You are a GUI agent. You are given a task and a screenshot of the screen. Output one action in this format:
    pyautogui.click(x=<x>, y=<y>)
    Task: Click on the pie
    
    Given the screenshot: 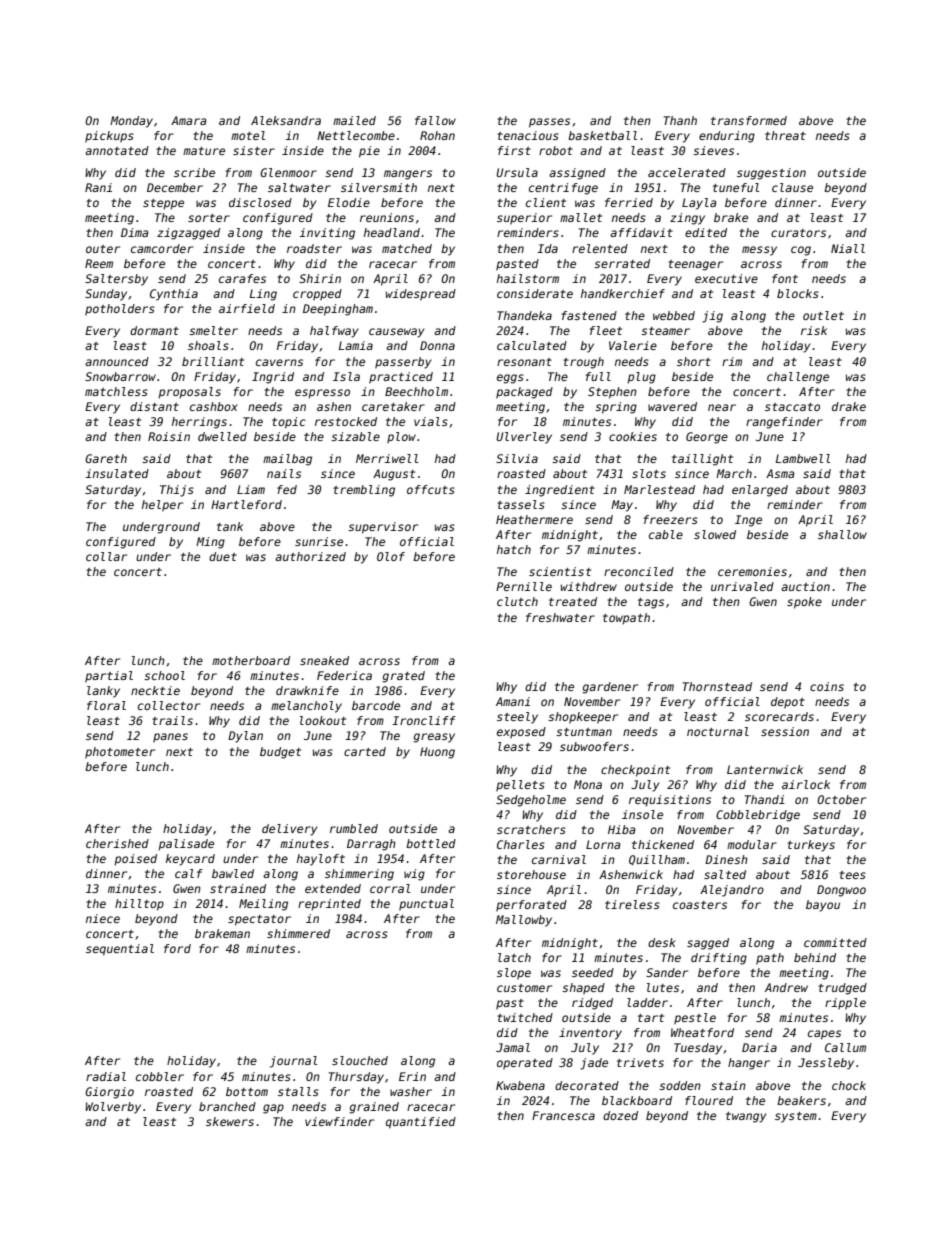 What is the action you would take?
    pyautogui.click(x=369, y=152)
